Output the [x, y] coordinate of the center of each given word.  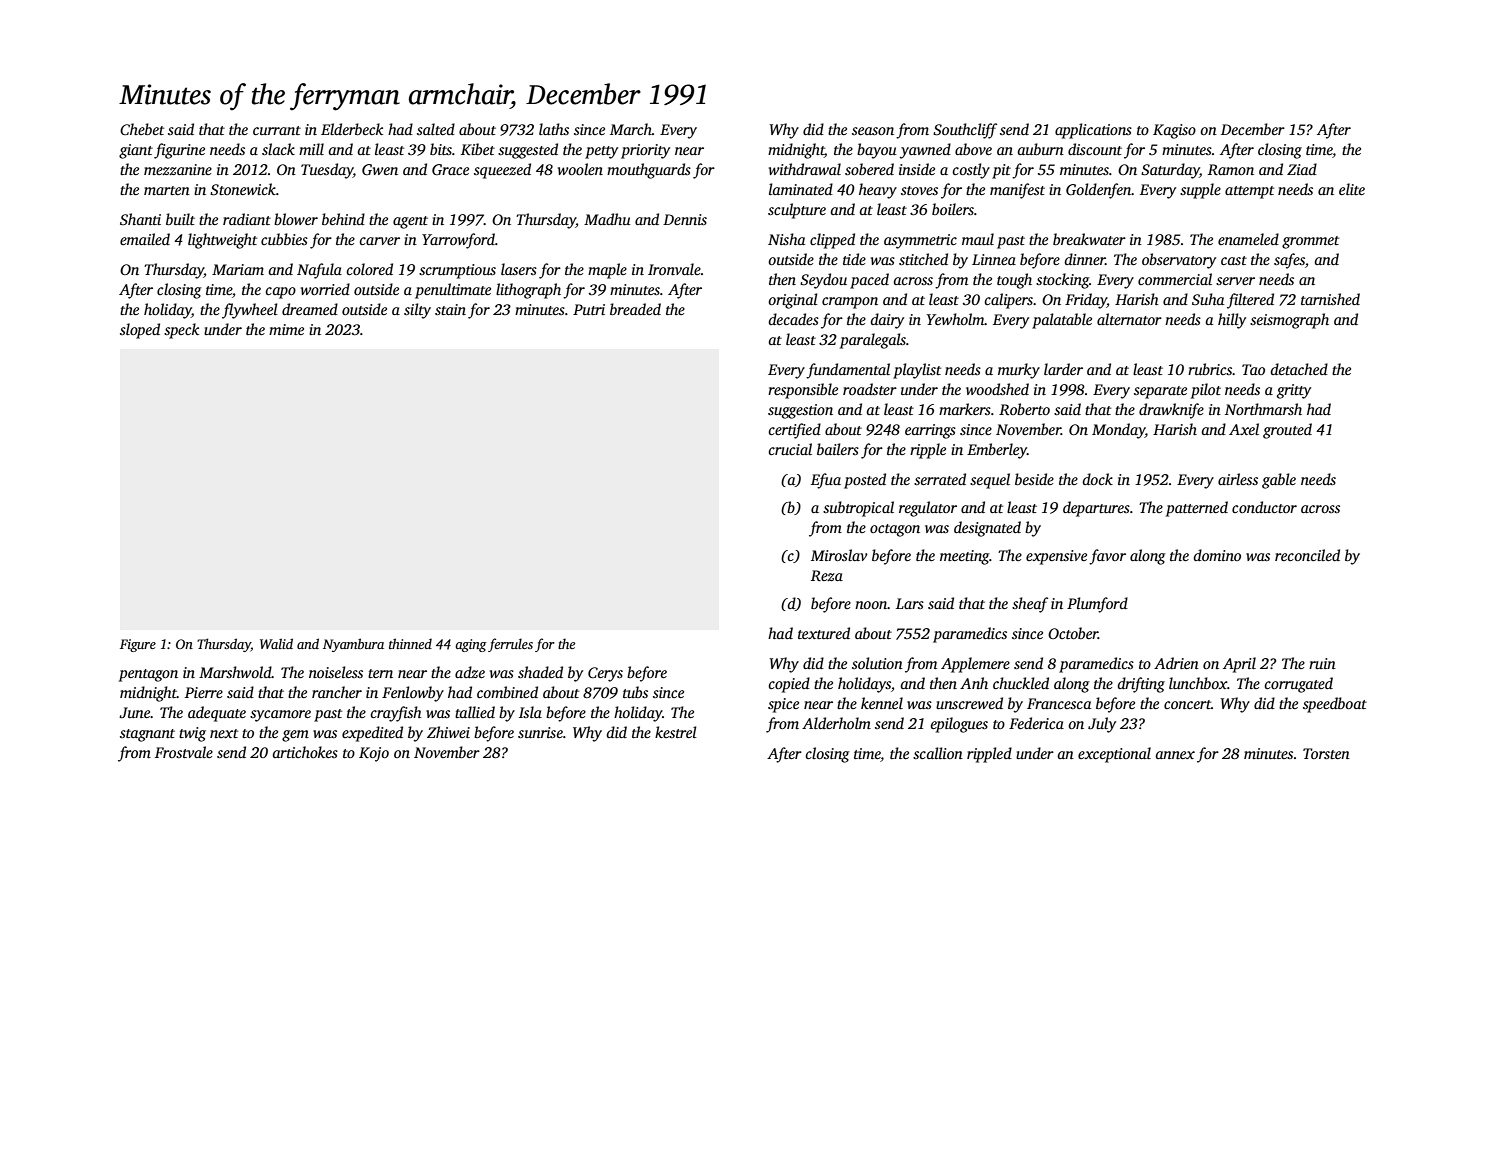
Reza [827, 575]
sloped [140, 331]
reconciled [1307, 555]
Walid [276, 643]
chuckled [1021, 683]
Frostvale [184, 752]
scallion [938, 753]
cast [1234, 260]
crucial [790, 449]
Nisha [786, 239]
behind [343, 219]
